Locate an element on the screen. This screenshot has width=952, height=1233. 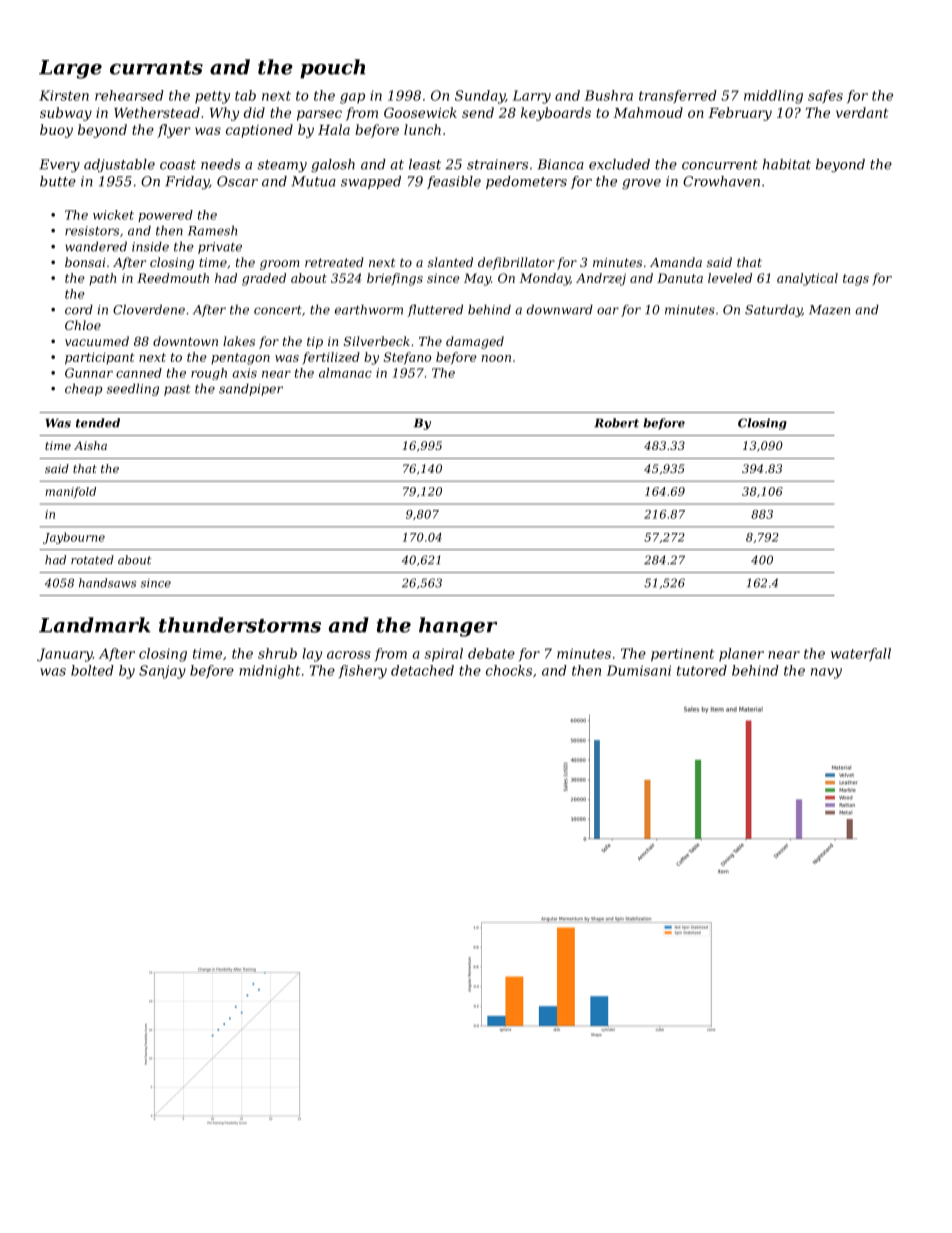
Mazen is located at coordinates (829, 310).
